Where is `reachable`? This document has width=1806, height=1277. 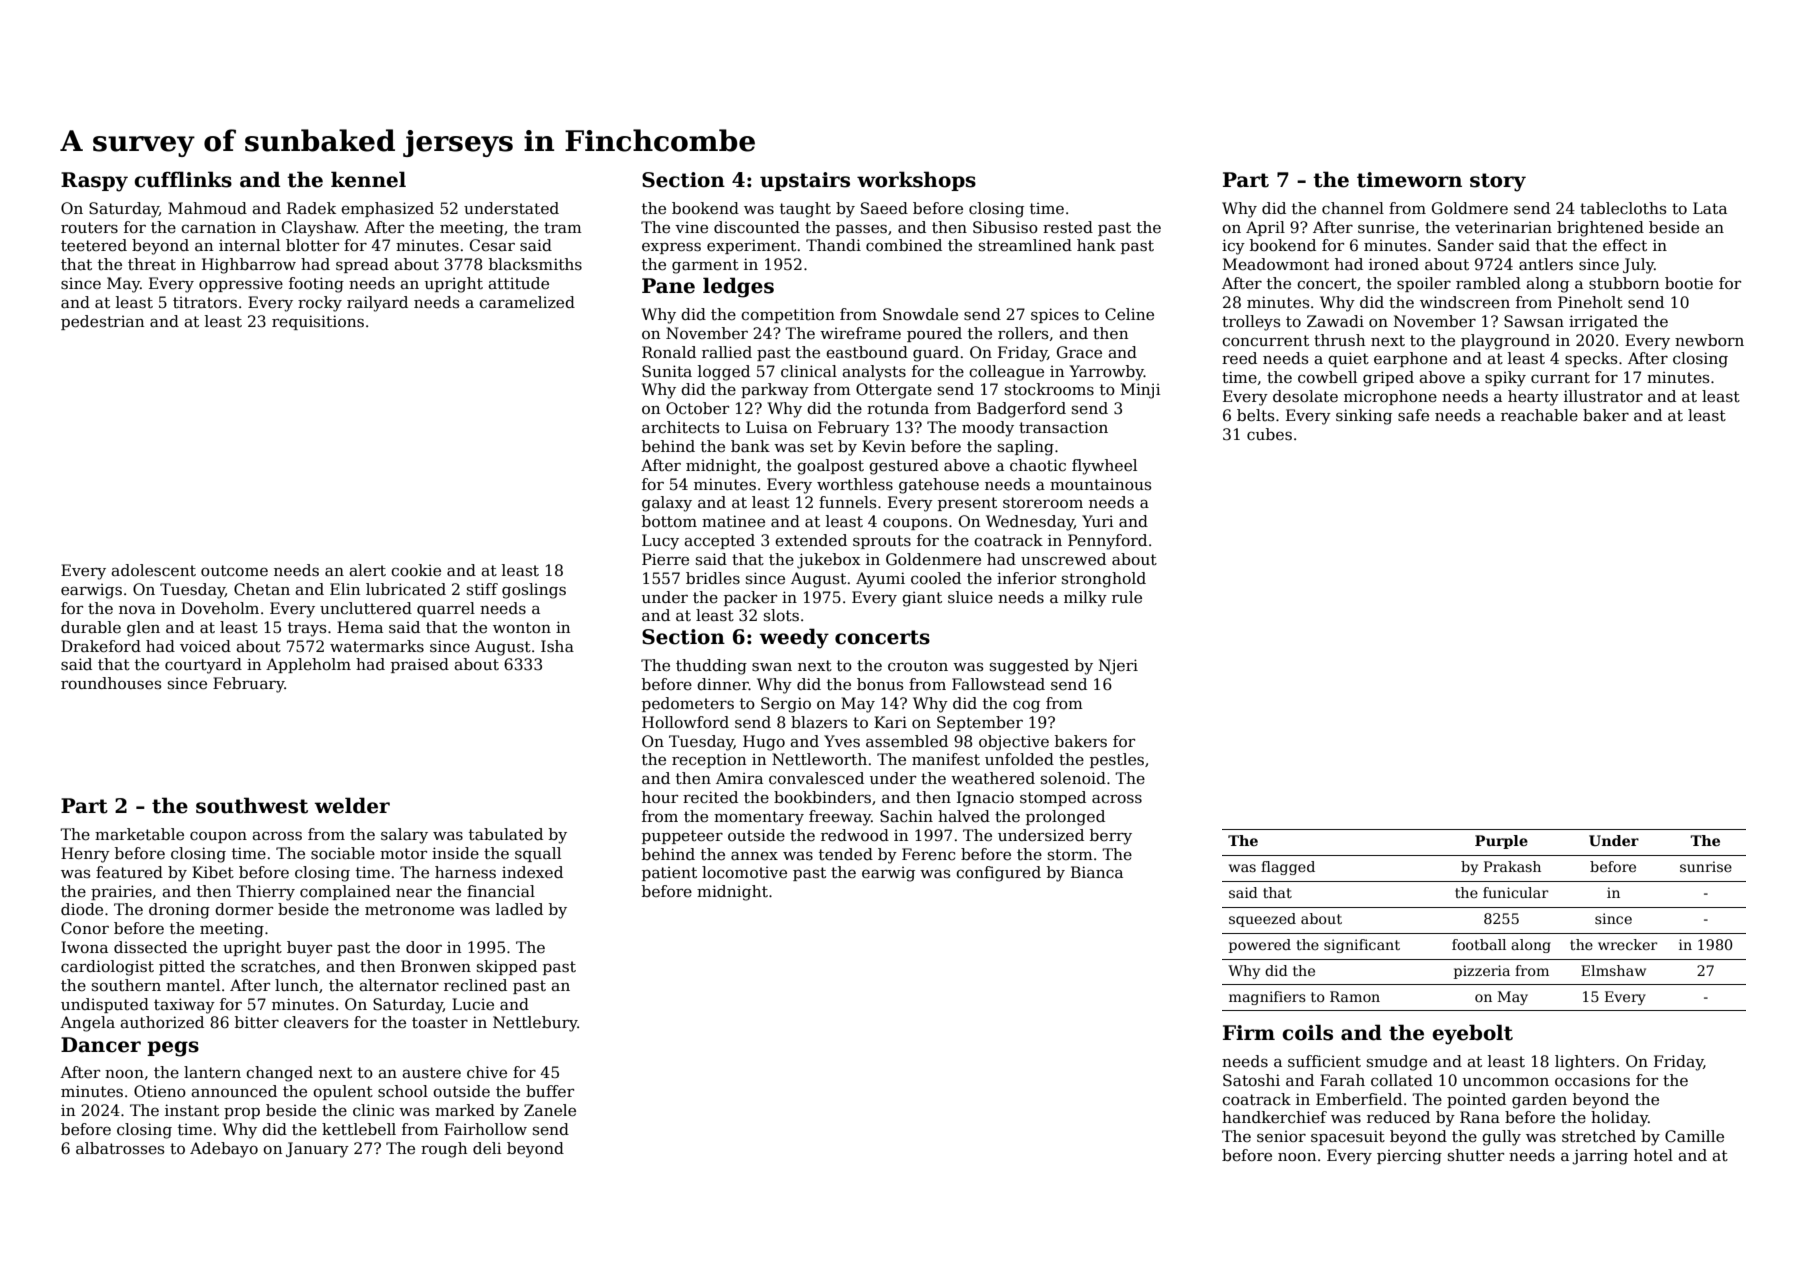 reachable is located at coordinates (1539, 415).
